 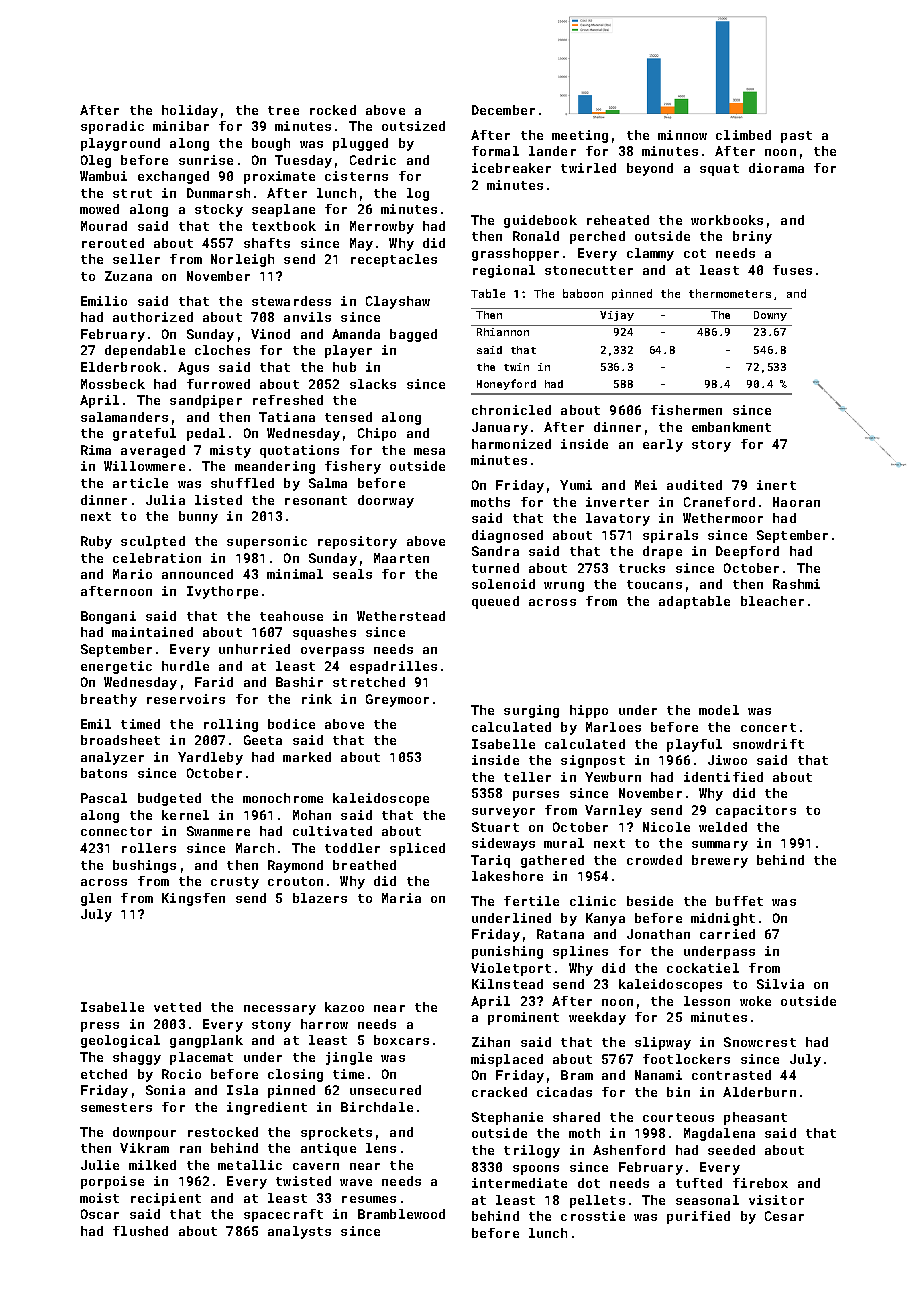 What do you see at coordinates (218, 831) in the document?
I see `Swanmere` at bounding box center [218, 831].
